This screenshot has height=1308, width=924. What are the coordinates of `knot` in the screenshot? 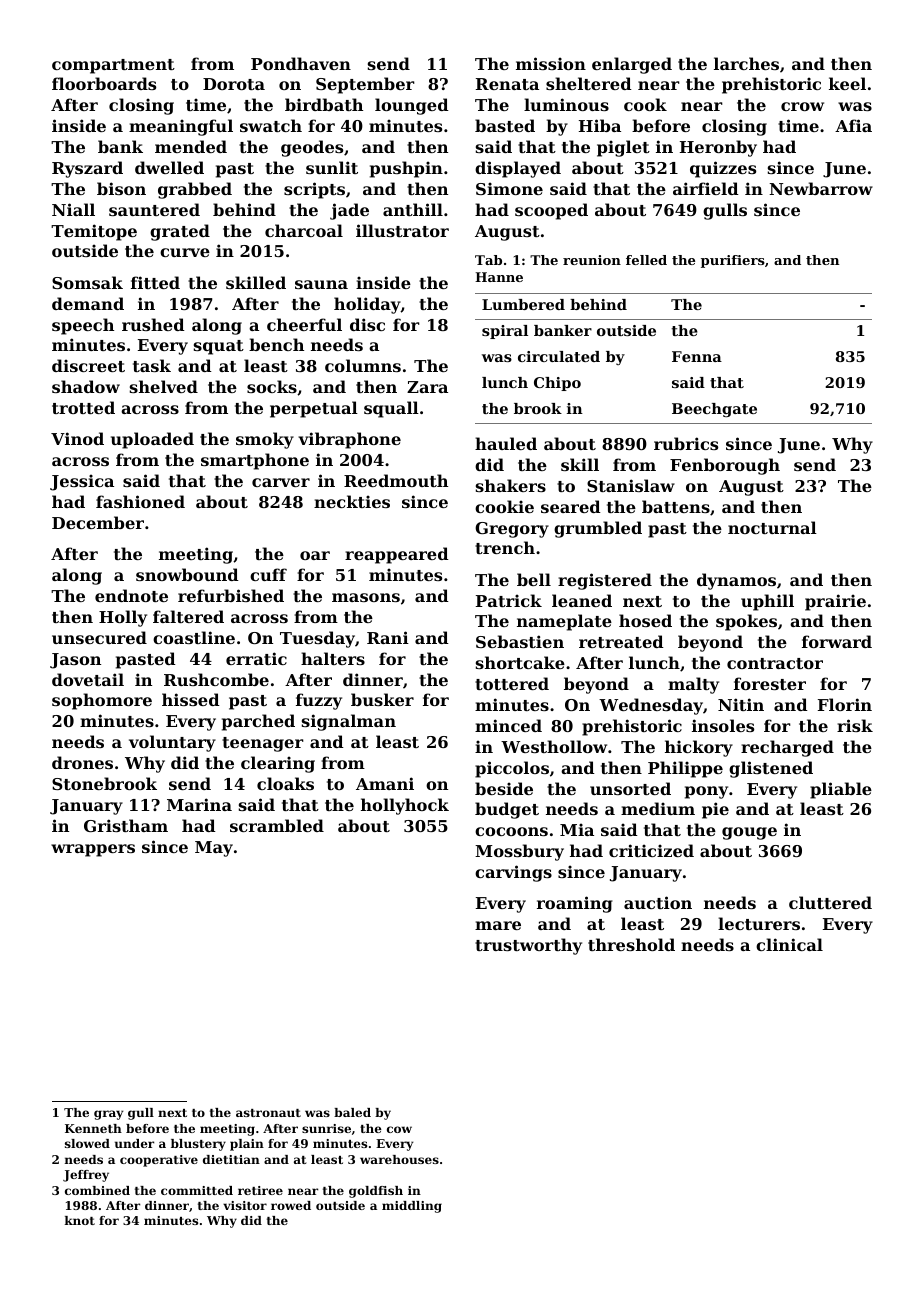 It's located at (80, 1220).
